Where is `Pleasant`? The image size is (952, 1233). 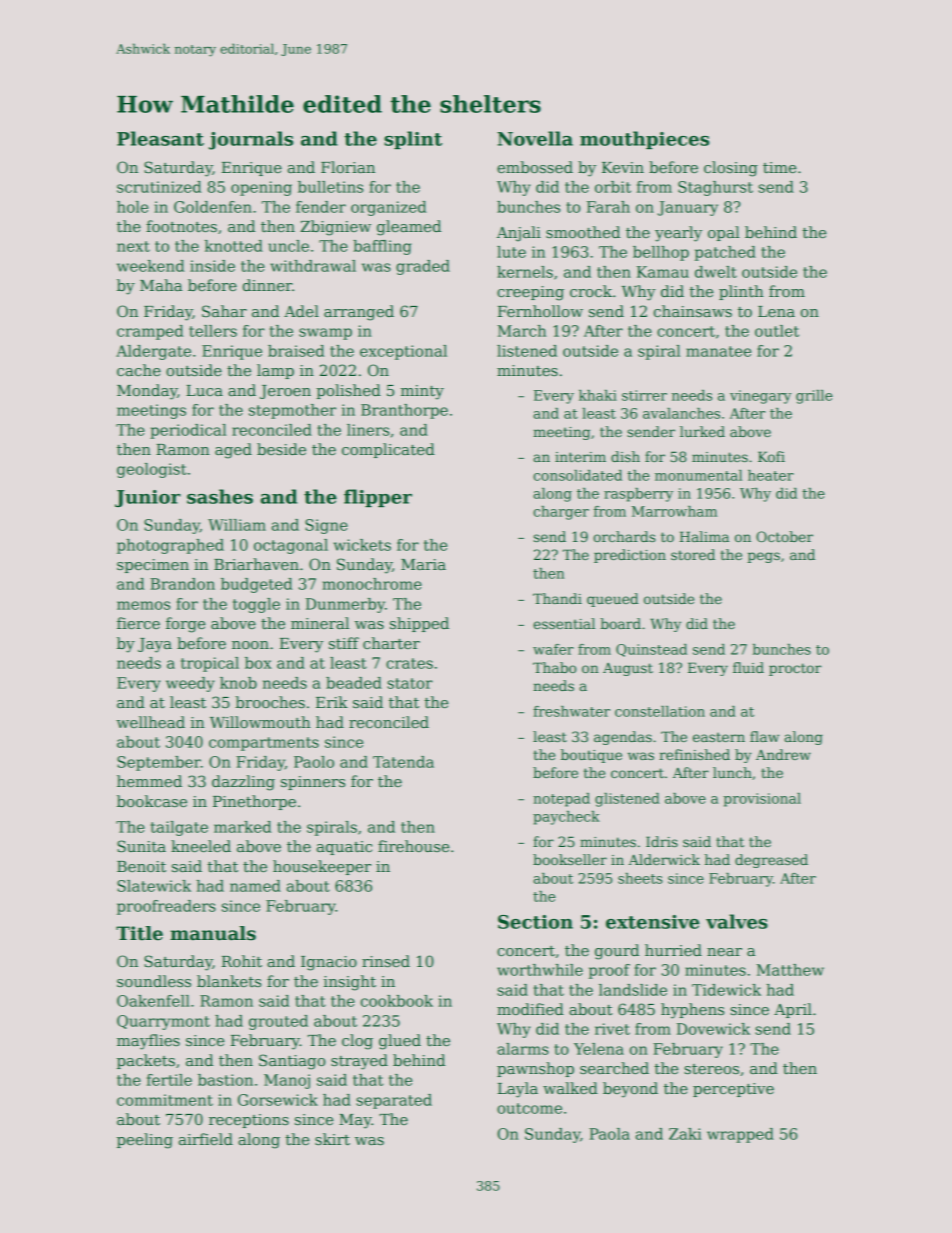 Pleasant is located at coordinates (160, 138).
